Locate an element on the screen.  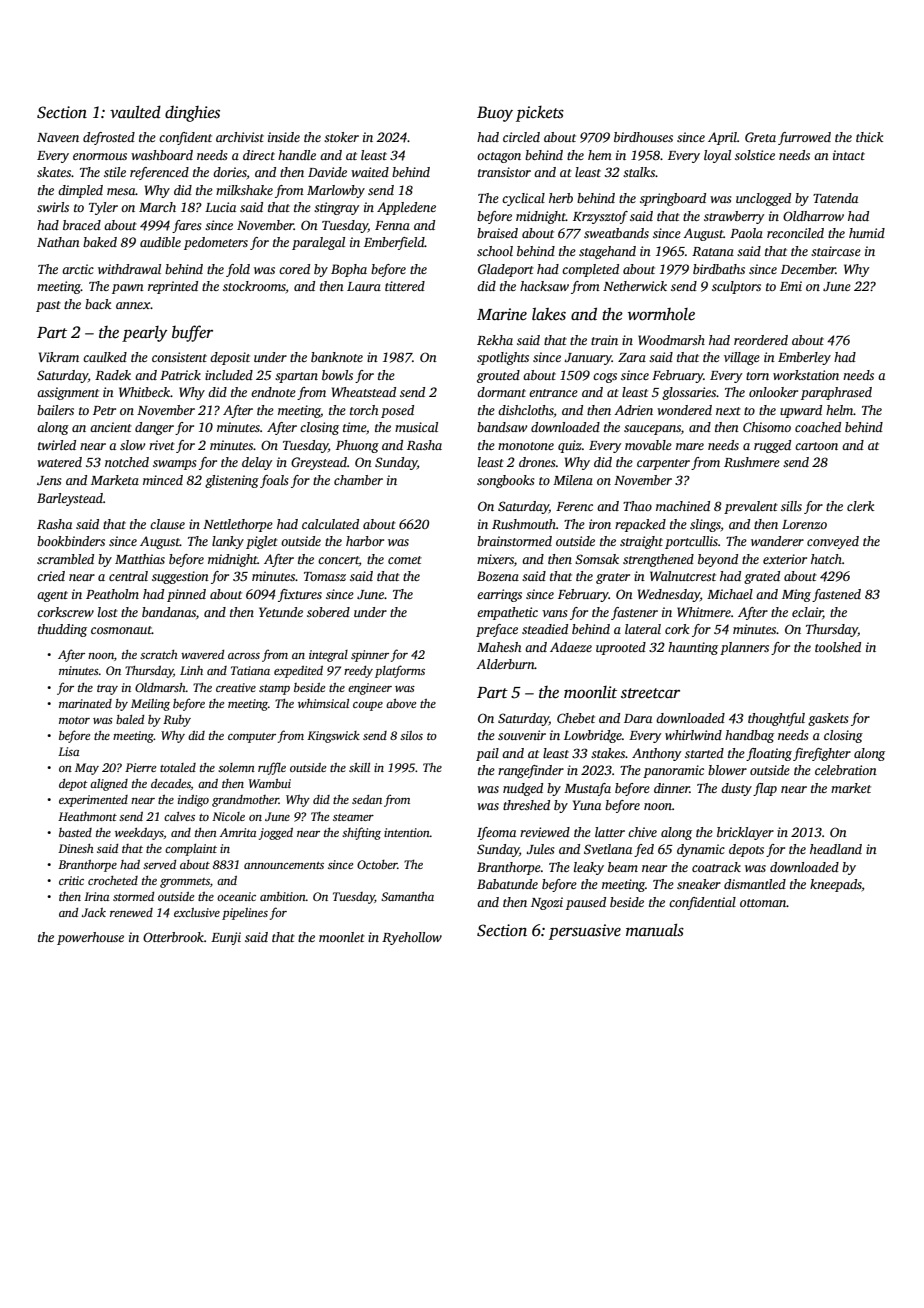
furrowed is located at coordinates (804, 138).
